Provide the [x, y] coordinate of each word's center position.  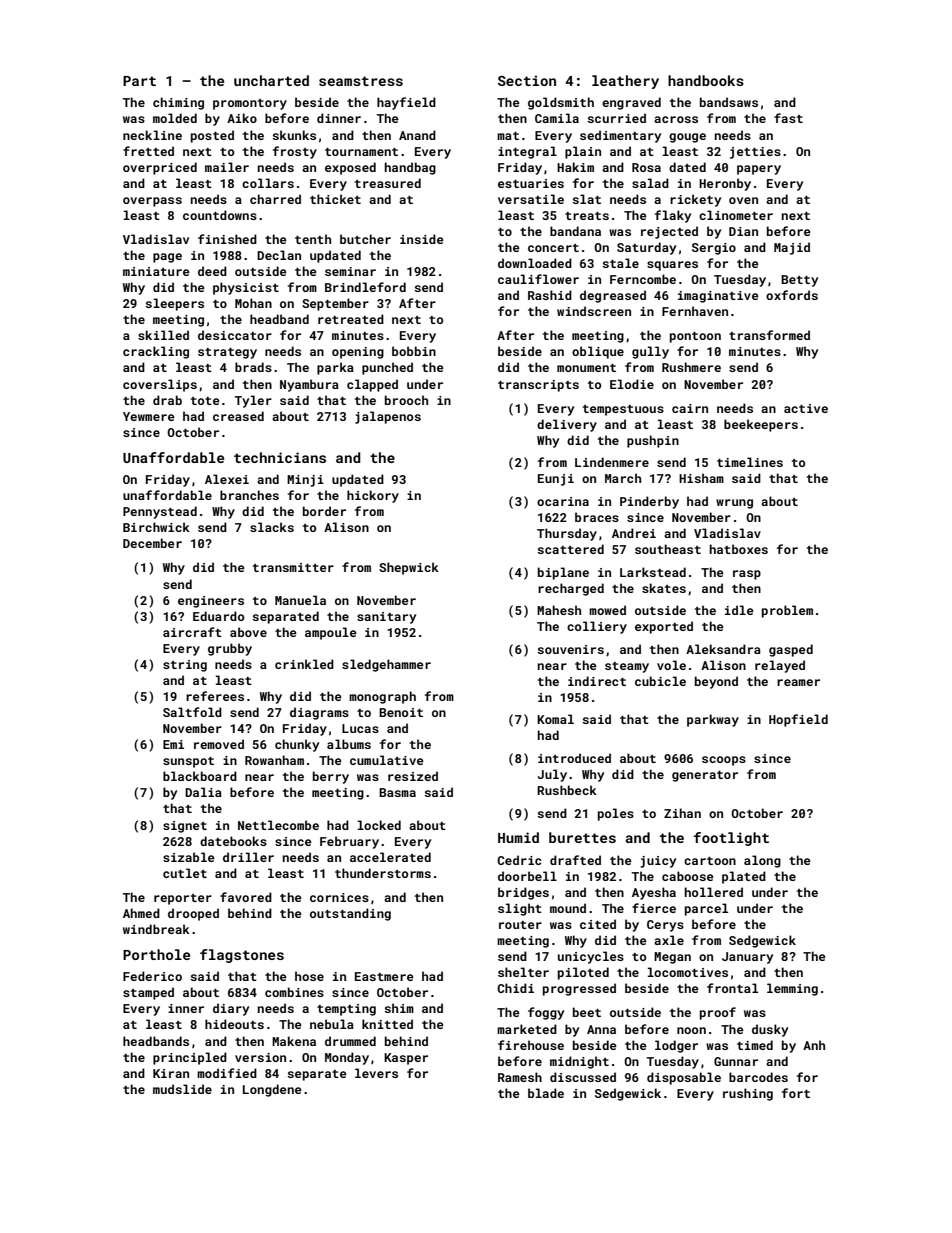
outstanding [350, 914]
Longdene [272, 1090]
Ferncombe [643, 279]
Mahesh [559, 610]
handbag [410, 168]
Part [139, 81]
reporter [183, 899]
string [185, 666]
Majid [792, 248]
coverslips [160, 385]
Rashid [550, 295]
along [762, 861]
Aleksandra [723, 649]
